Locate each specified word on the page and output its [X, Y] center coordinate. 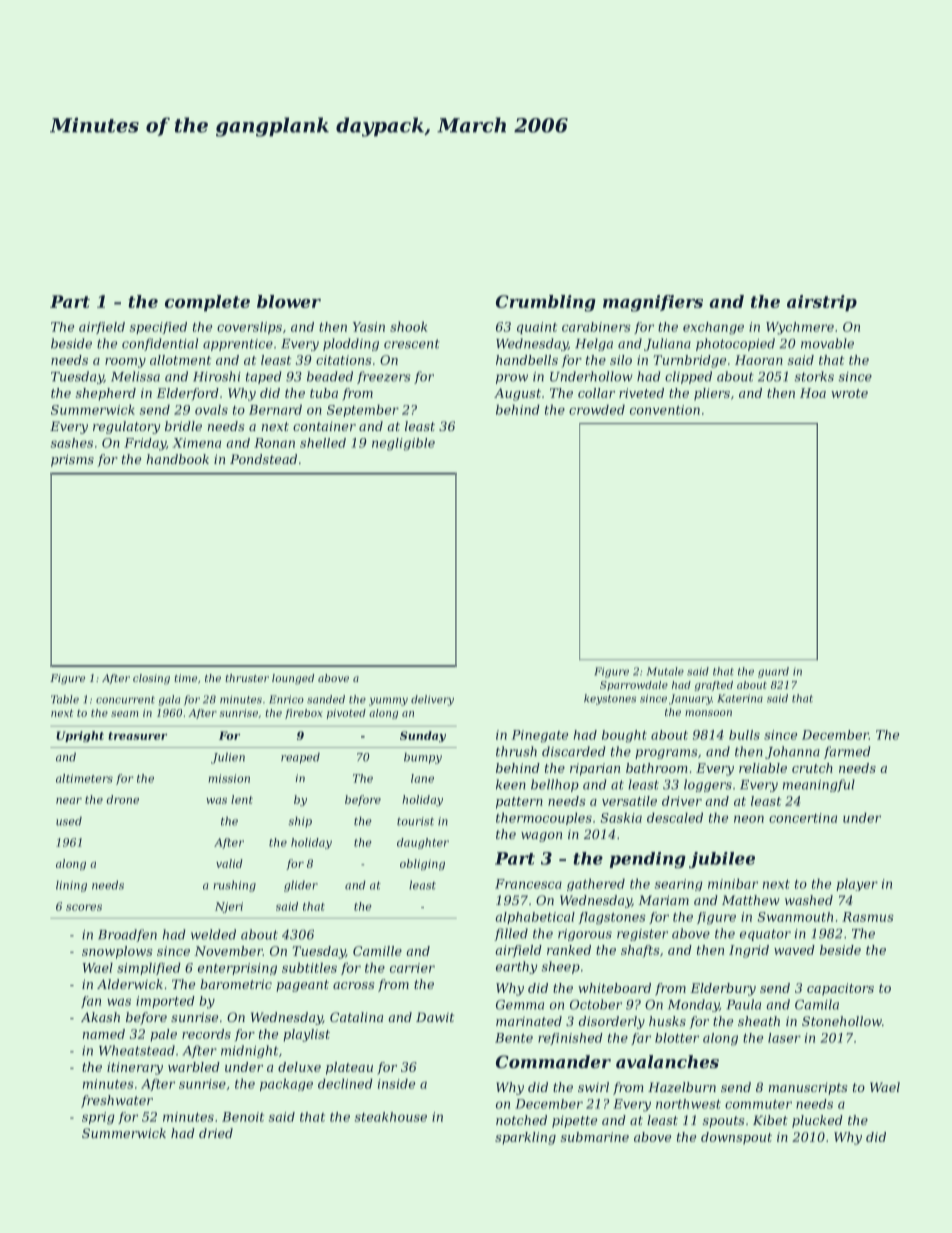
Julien [228, 758]
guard [773, 672]
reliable [763, 768]
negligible [403, 444]
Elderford [187, 394]
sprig [98, 1118]
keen [511, 784]
